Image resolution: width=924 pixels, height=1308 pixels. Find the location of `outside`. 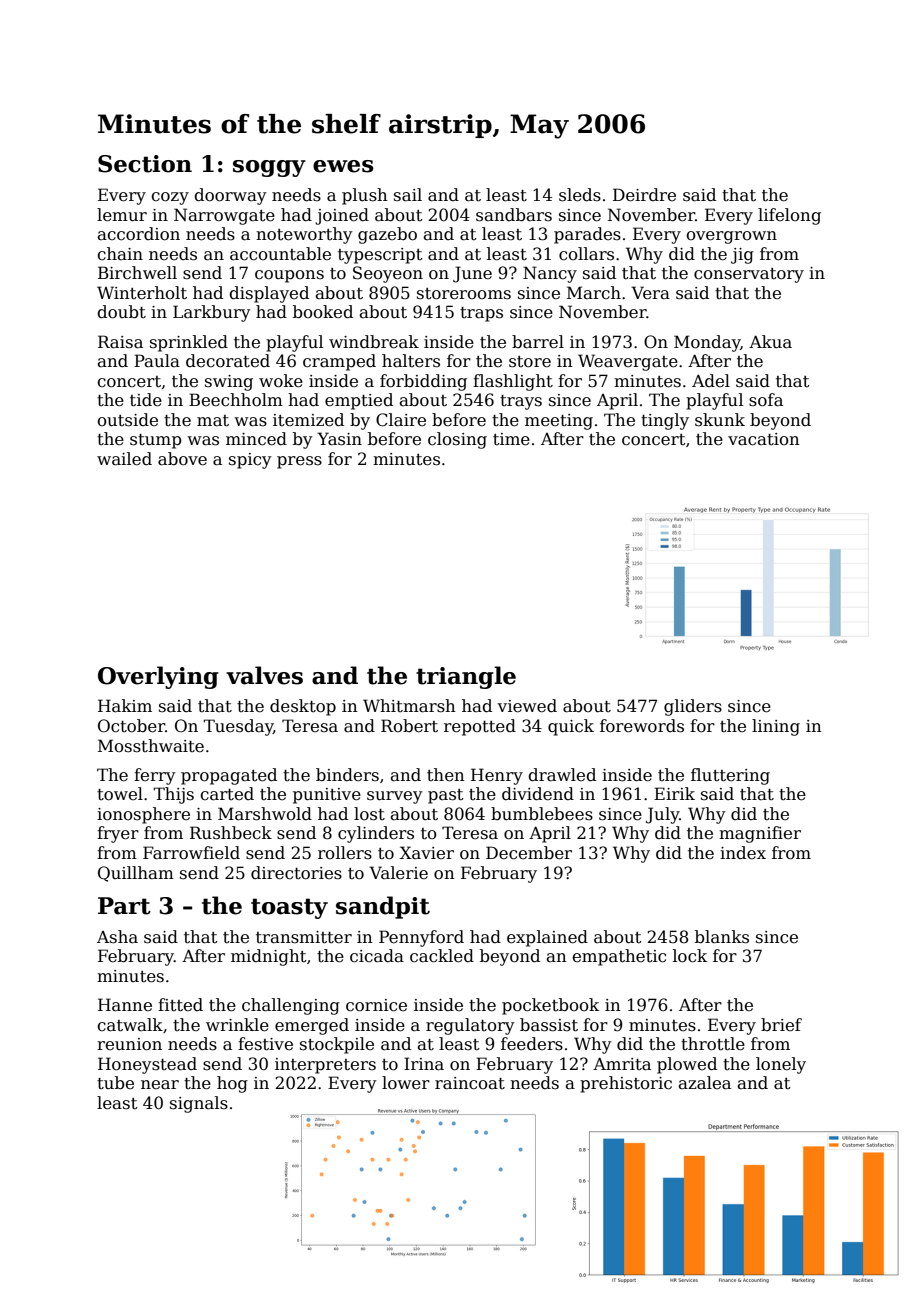

outside is located at coordinates (127, 420).
